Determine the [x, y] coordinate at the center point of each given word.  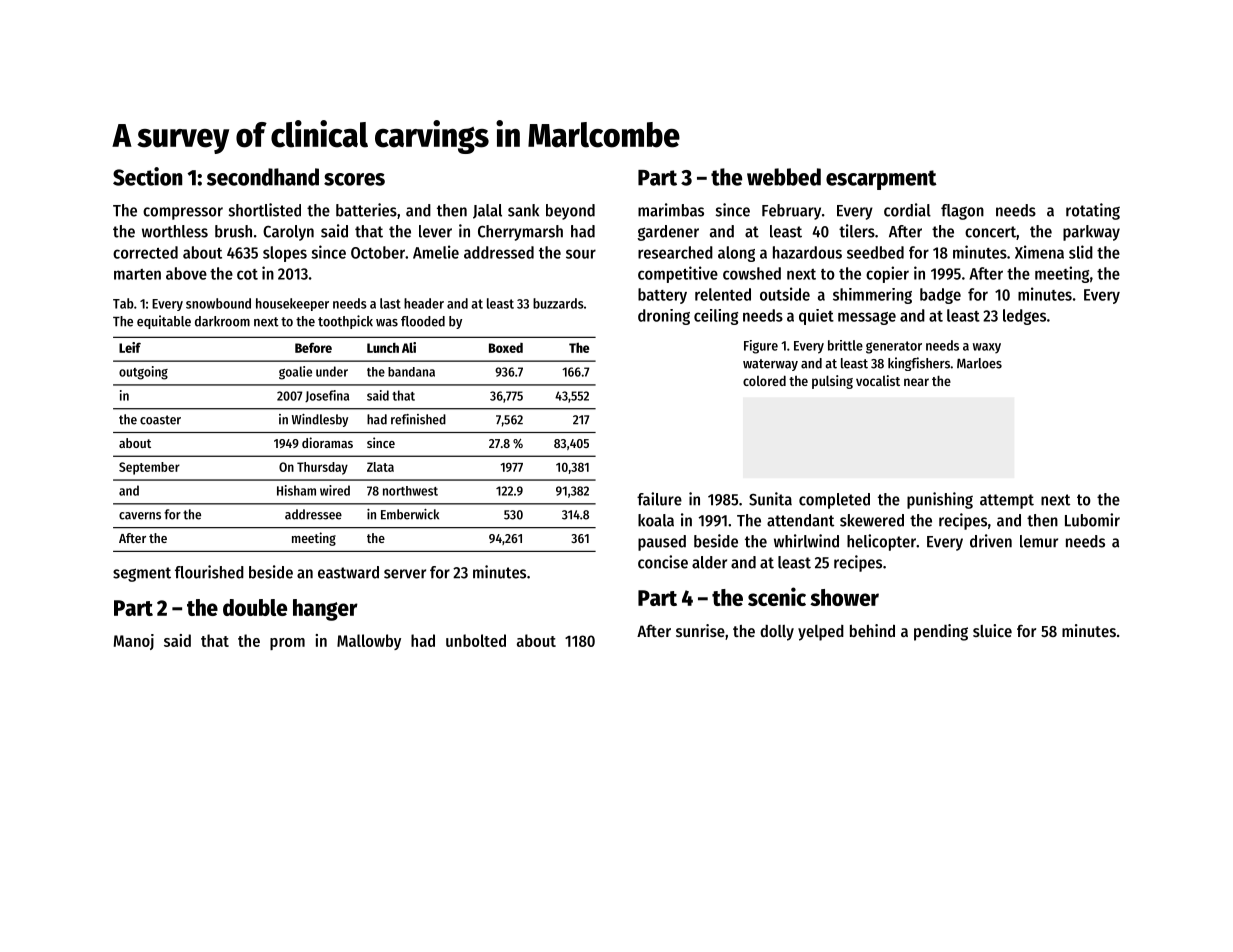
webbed [784, 177]
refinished [418, 419]
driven [991, 541]
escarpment [881, 180]
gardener [668, 233]
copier [887, 274]
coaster [160, 420]
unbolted [476, 640]
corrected [145, 252]
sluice [992, 630]
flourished [209, 572]
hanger [325, 610]
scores [354, 179]
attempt [1007, 501]
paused [662, 543]
